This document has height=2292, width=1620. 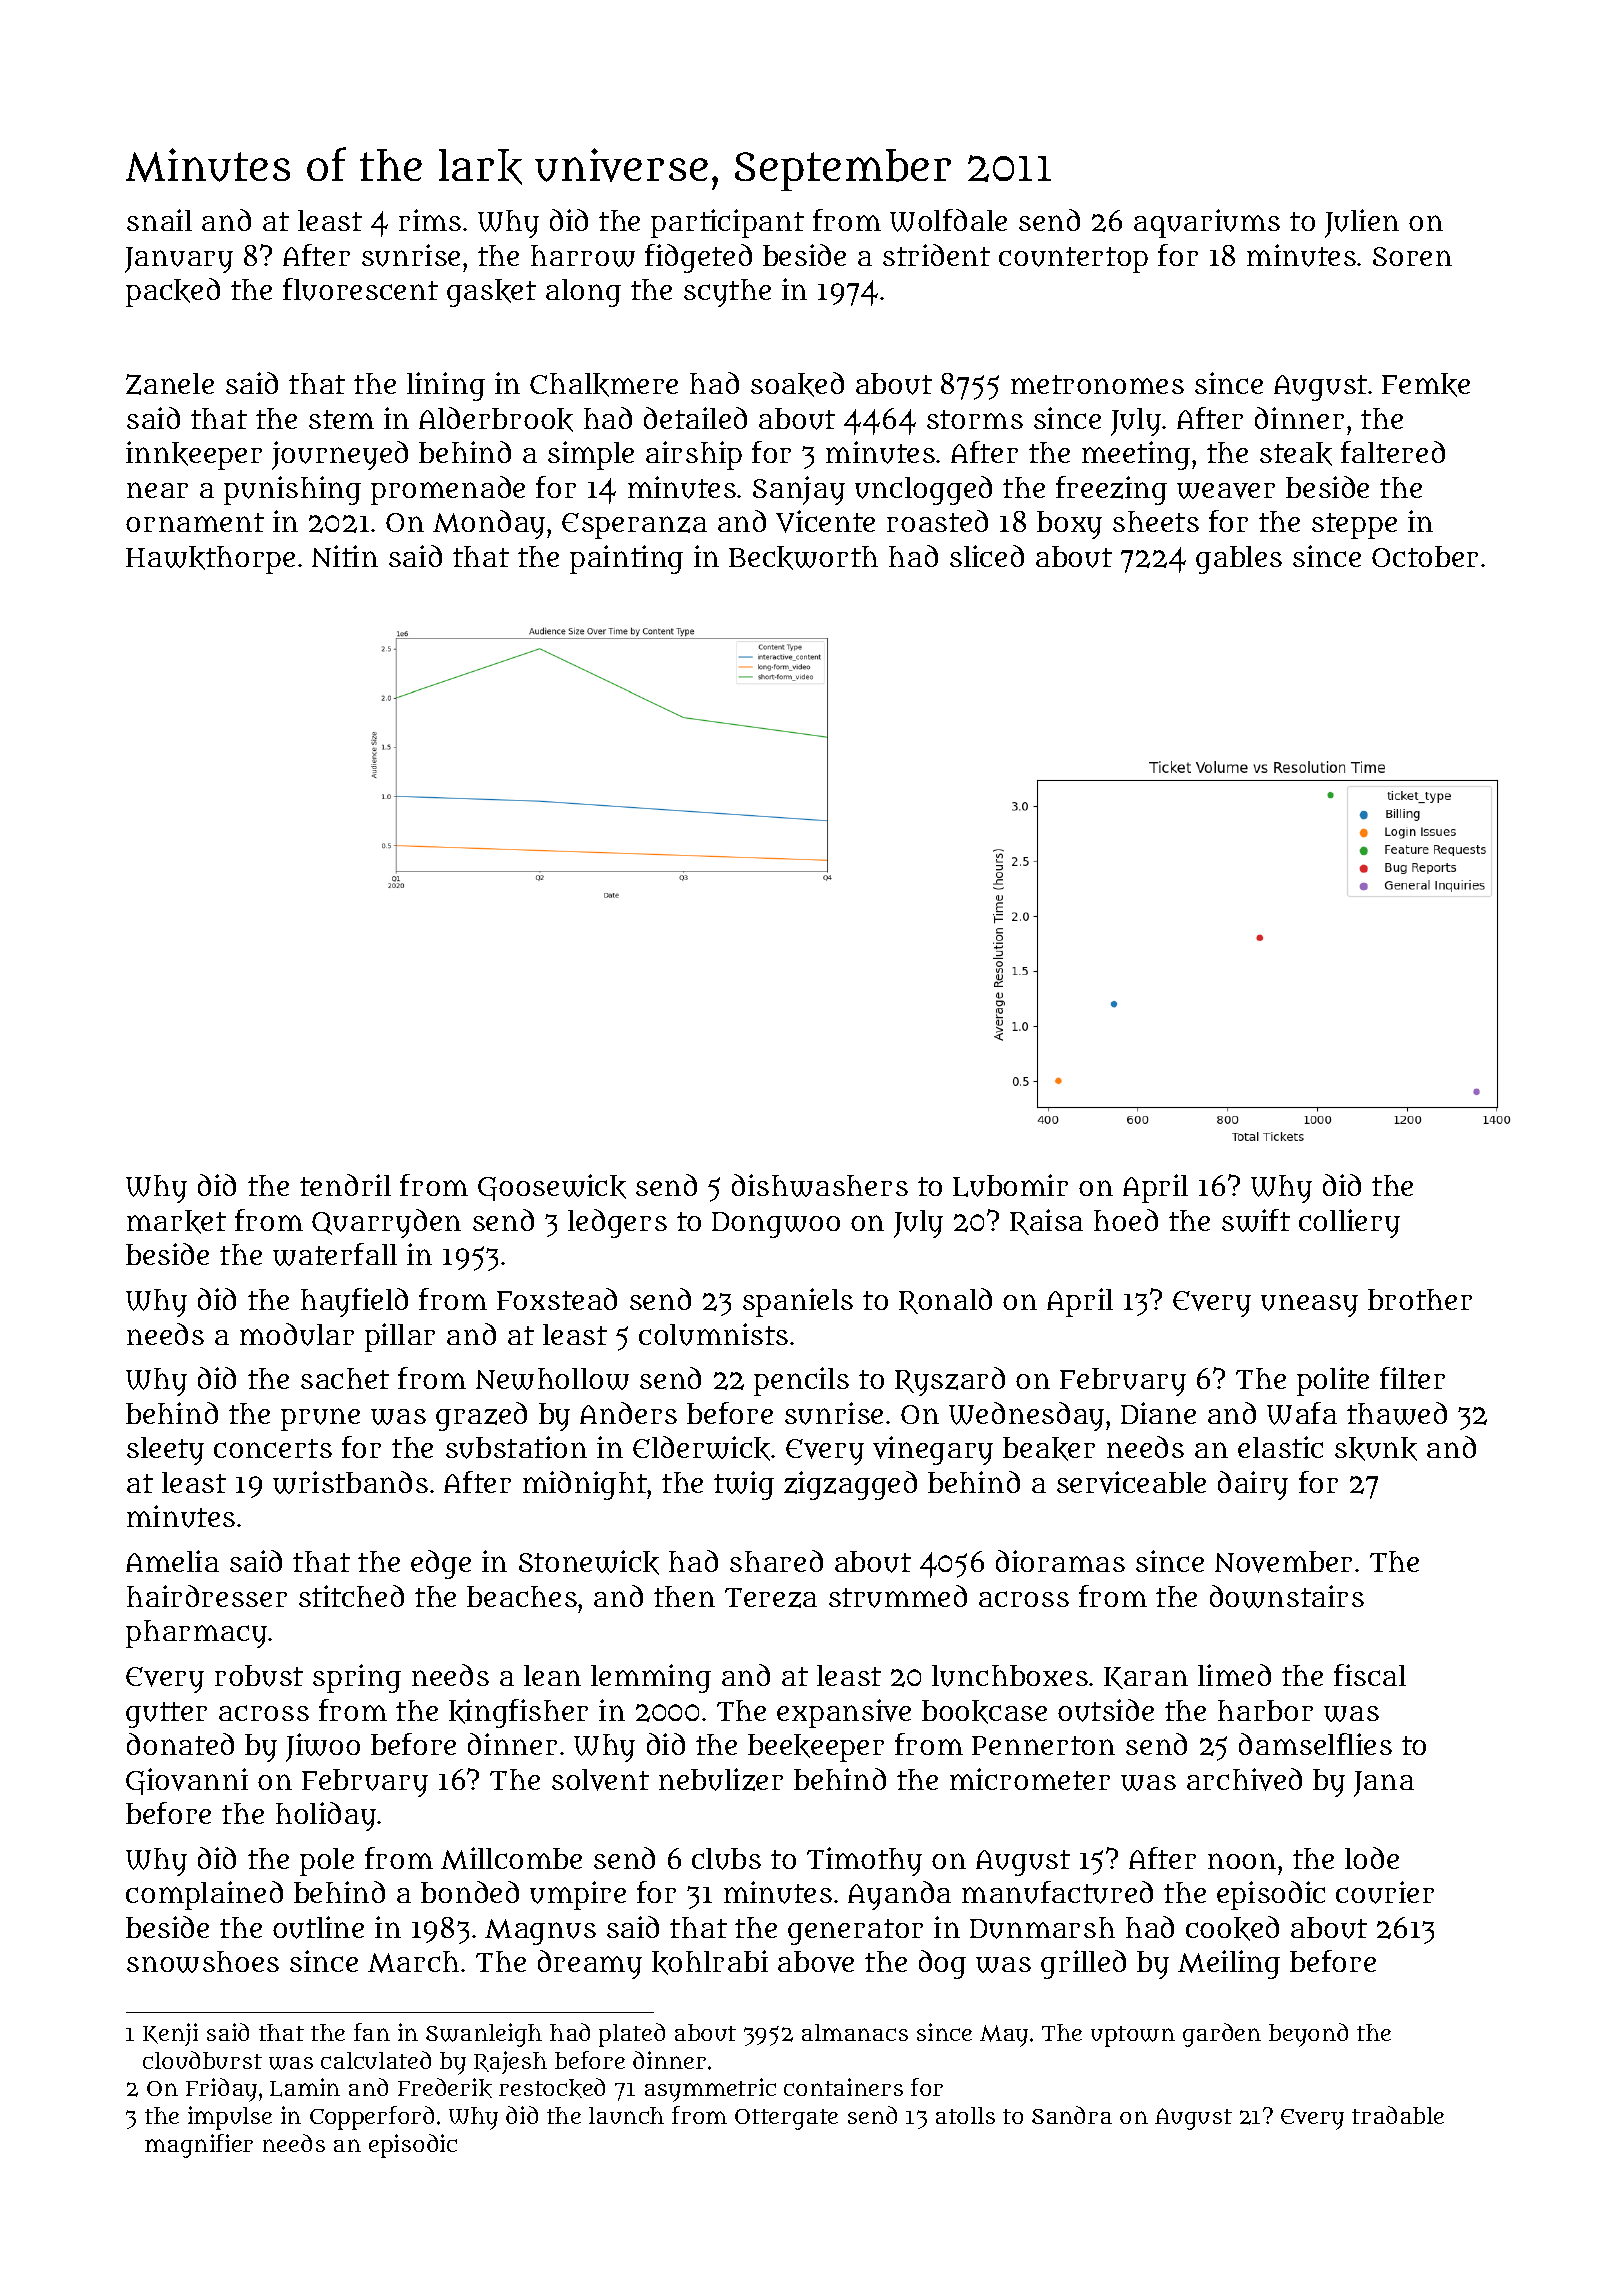 What do you see at coordinates (626, 2115) in the document?
I see `launch` at bounding box center [626, 2115].
